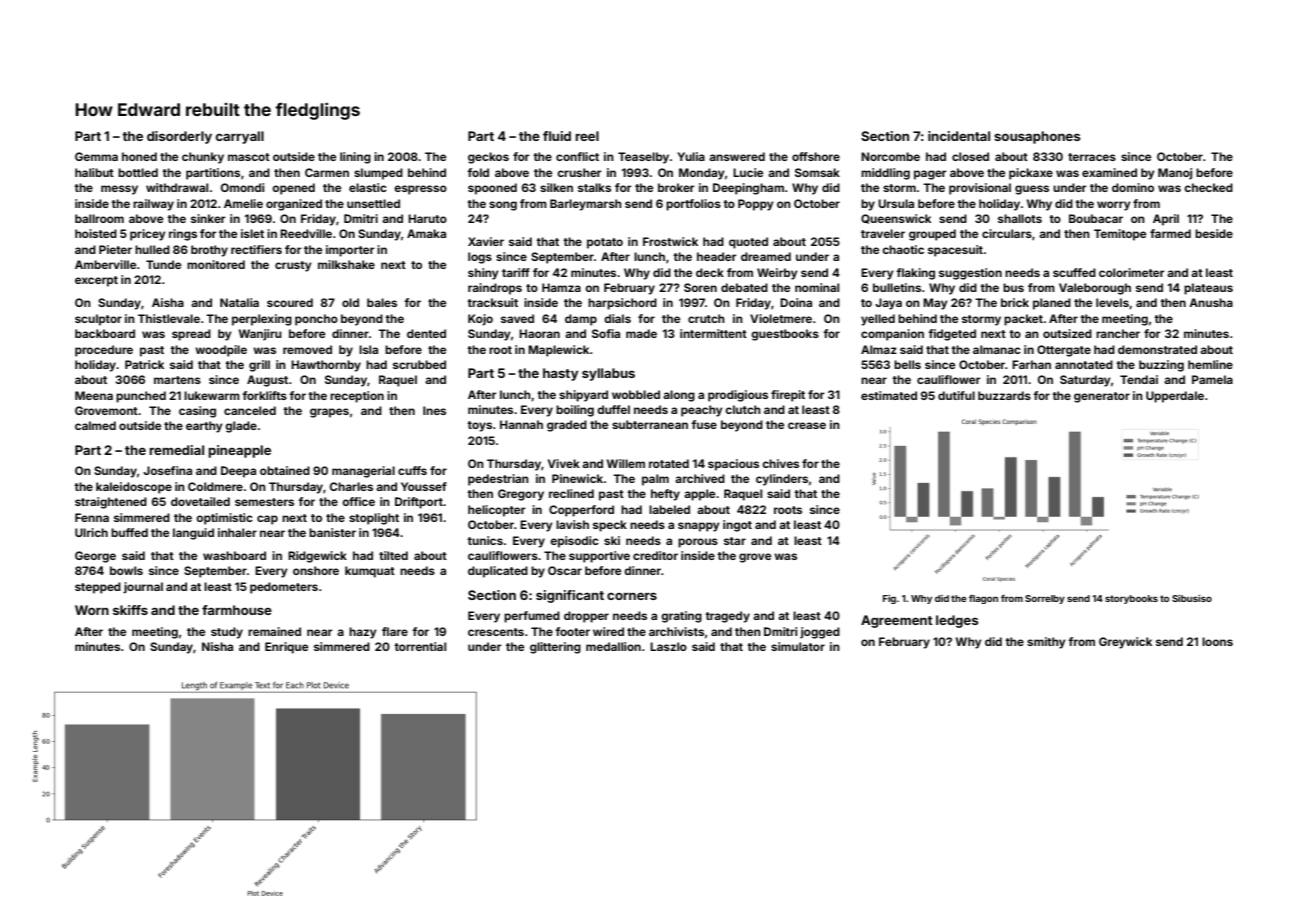  Describe the element at coordinates (555, 648) in the image. I see `glittering` at that location.
